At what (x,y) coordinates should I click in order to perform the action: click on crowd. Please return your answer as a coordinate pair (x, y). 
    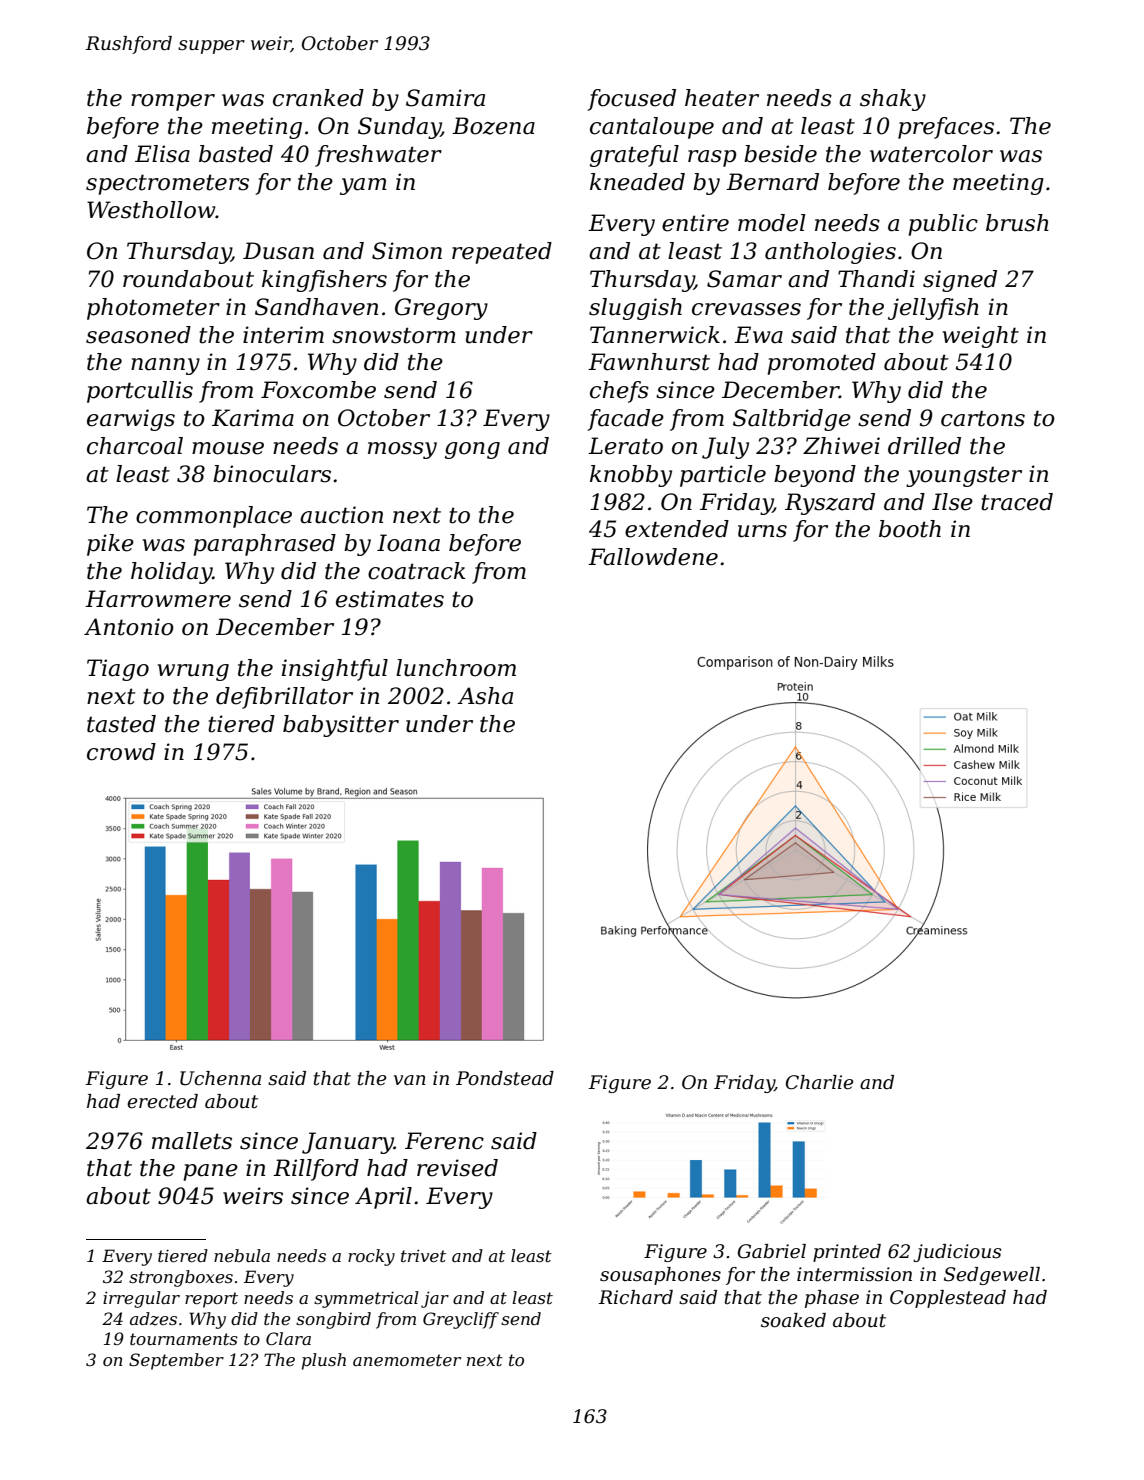
    Looking at the image, I should click on (121, 752).
